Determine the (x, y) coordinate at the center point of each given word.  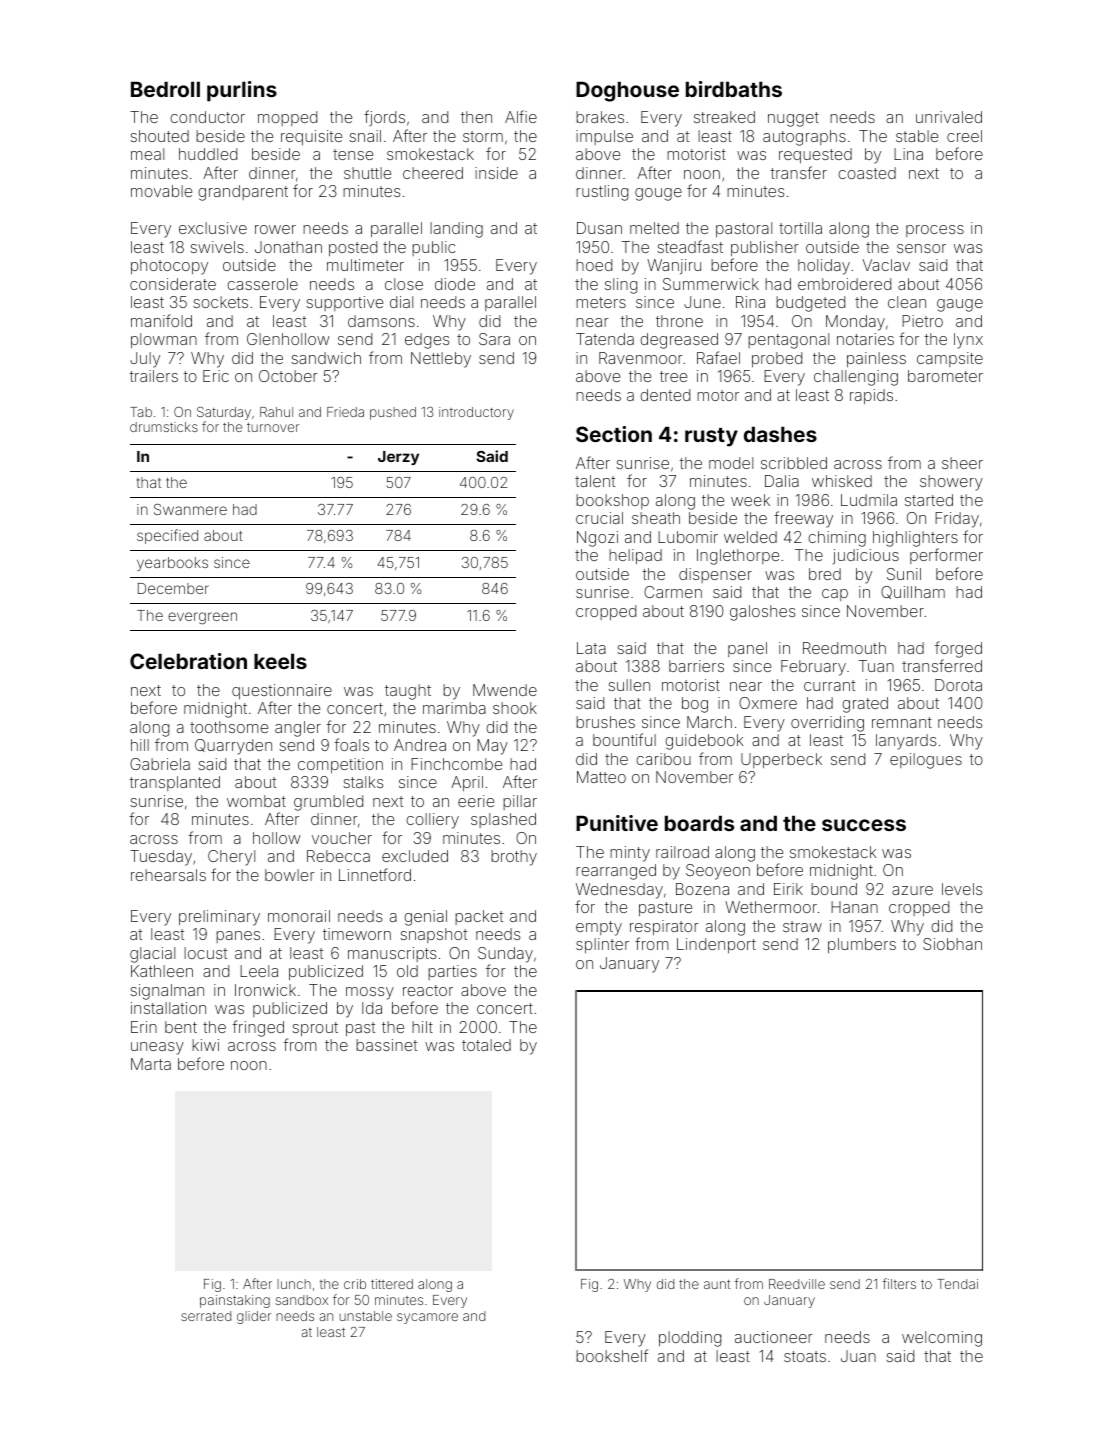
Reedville (797, 1284)
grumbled (328, 803)
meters (601, 302)
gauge (960, 305)
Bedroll (165, 89)
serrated (206, 1316)
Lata (591, 648)
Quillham (913, 592)
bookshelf (612, 1355)
